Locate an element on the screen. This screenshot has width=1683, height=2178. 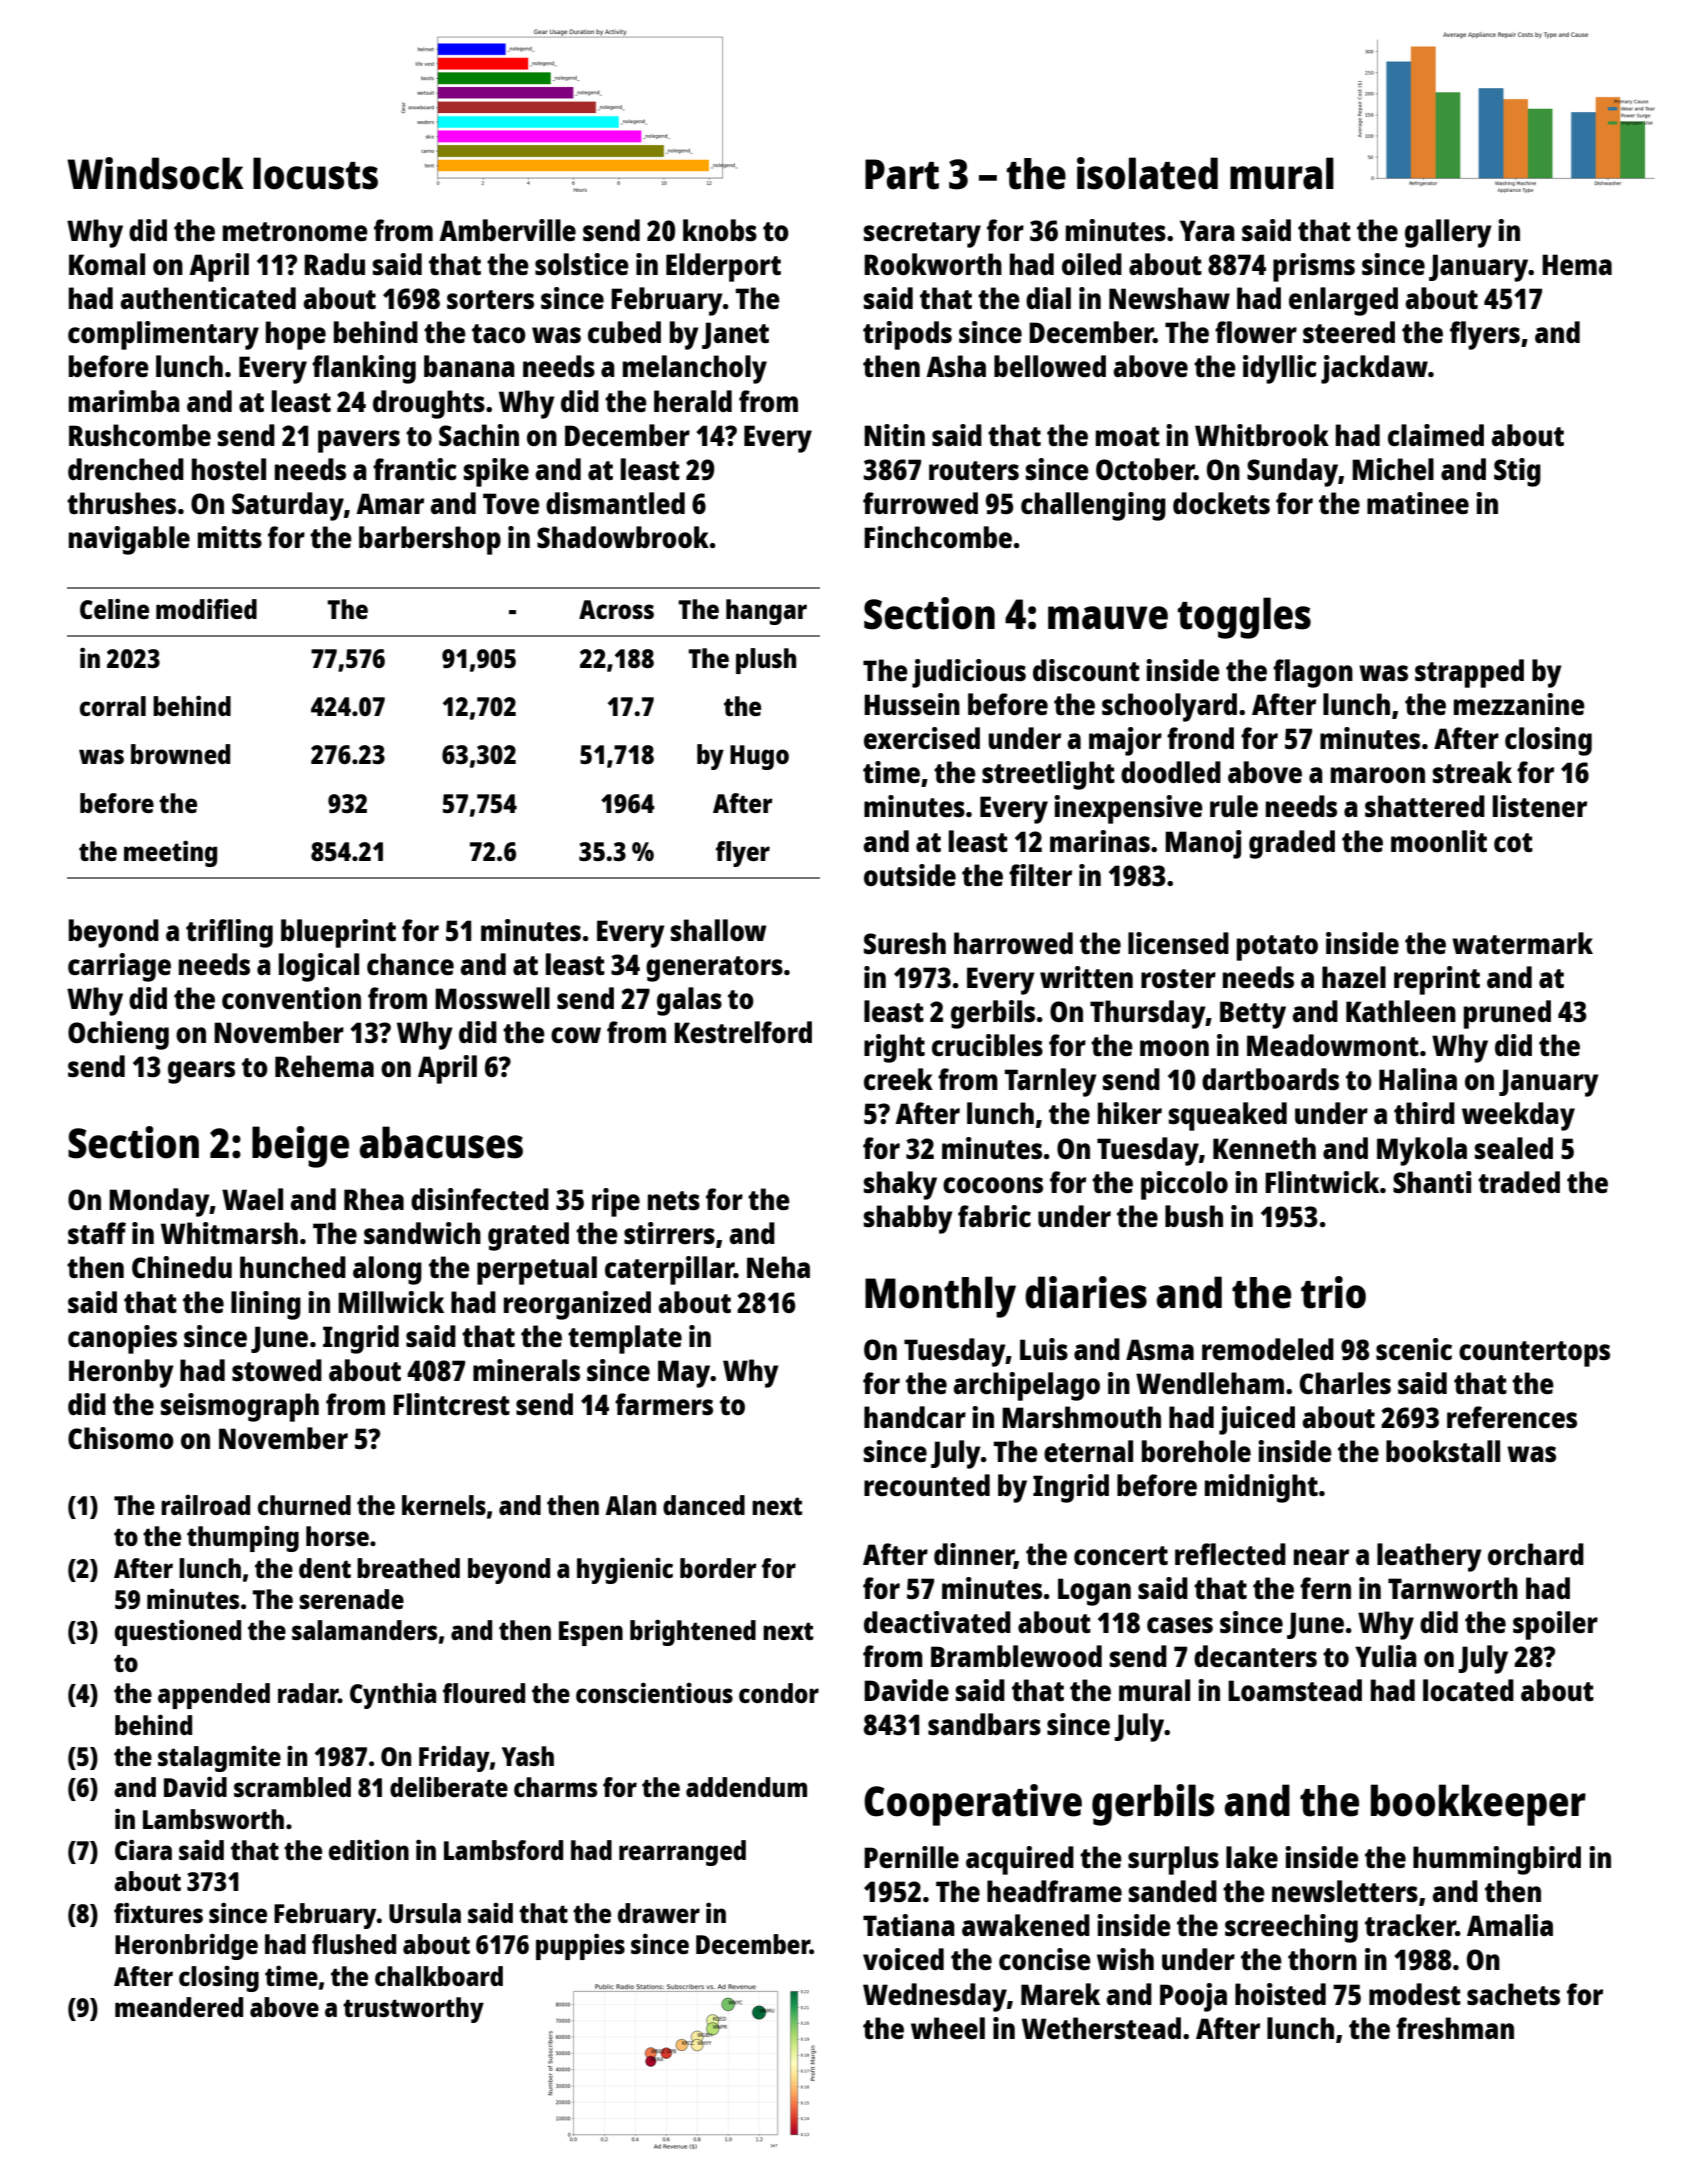
Wetherstead is located at coordinates (1101, 2028).
